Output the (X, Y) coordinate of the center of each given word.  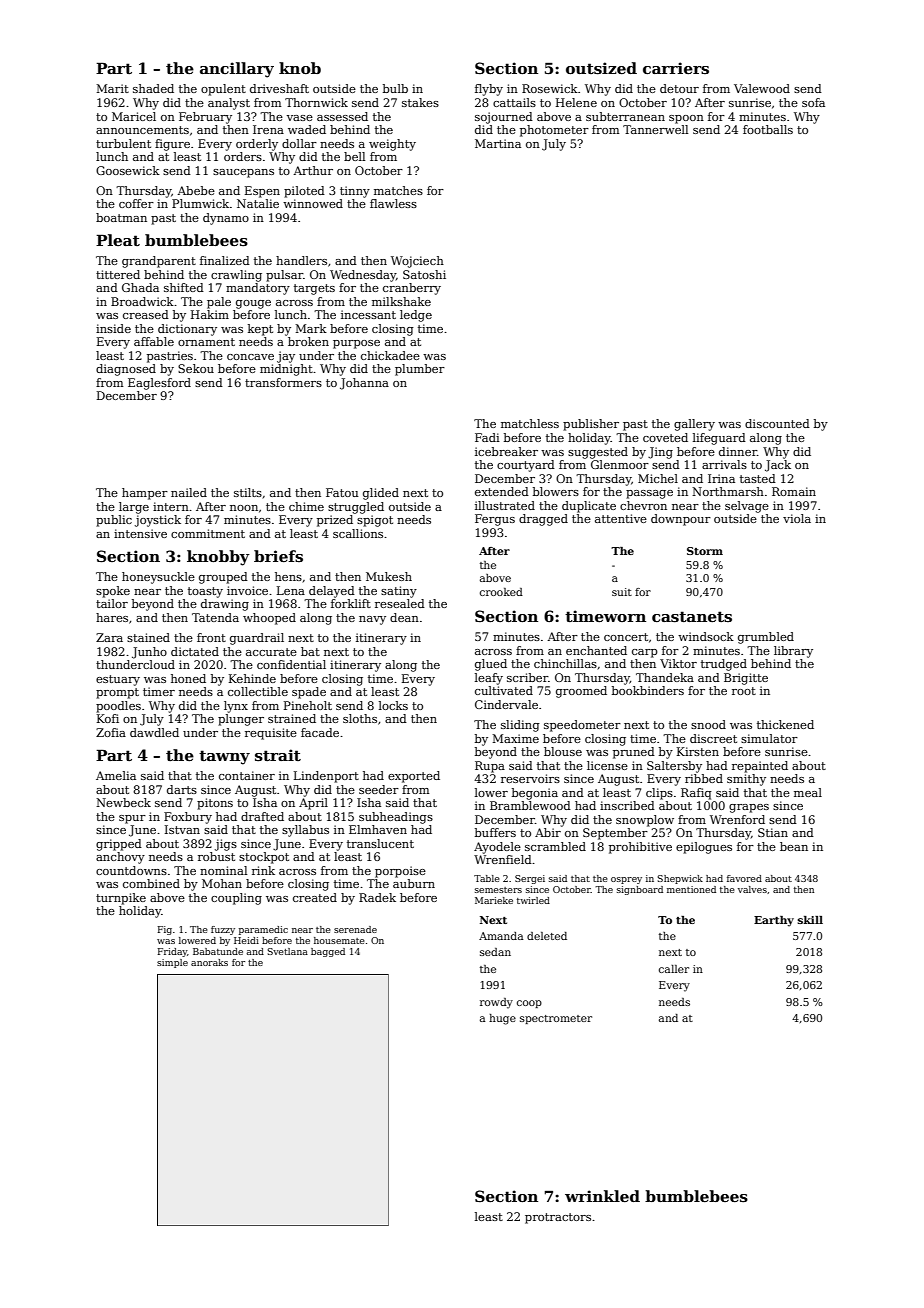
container (247, 775)
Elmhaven (378, 829)
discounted (777, 423)
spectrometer (556, 1019)
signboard (640, 890)
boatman (121, 217)
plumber (420, 370)
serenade (355, 929)
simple (172, 963)
